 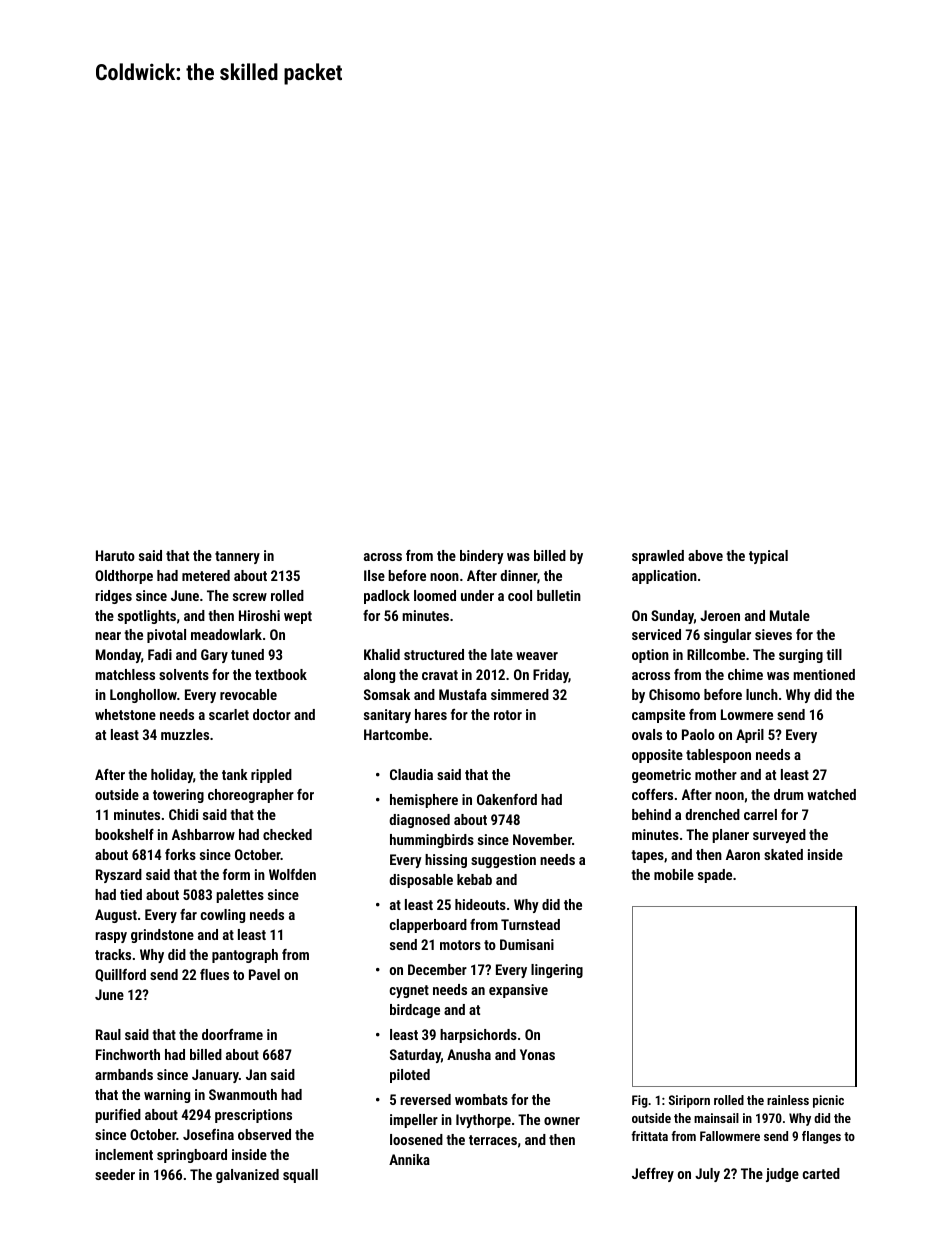 I want to click on observed, so click(x=264, y=1134).
